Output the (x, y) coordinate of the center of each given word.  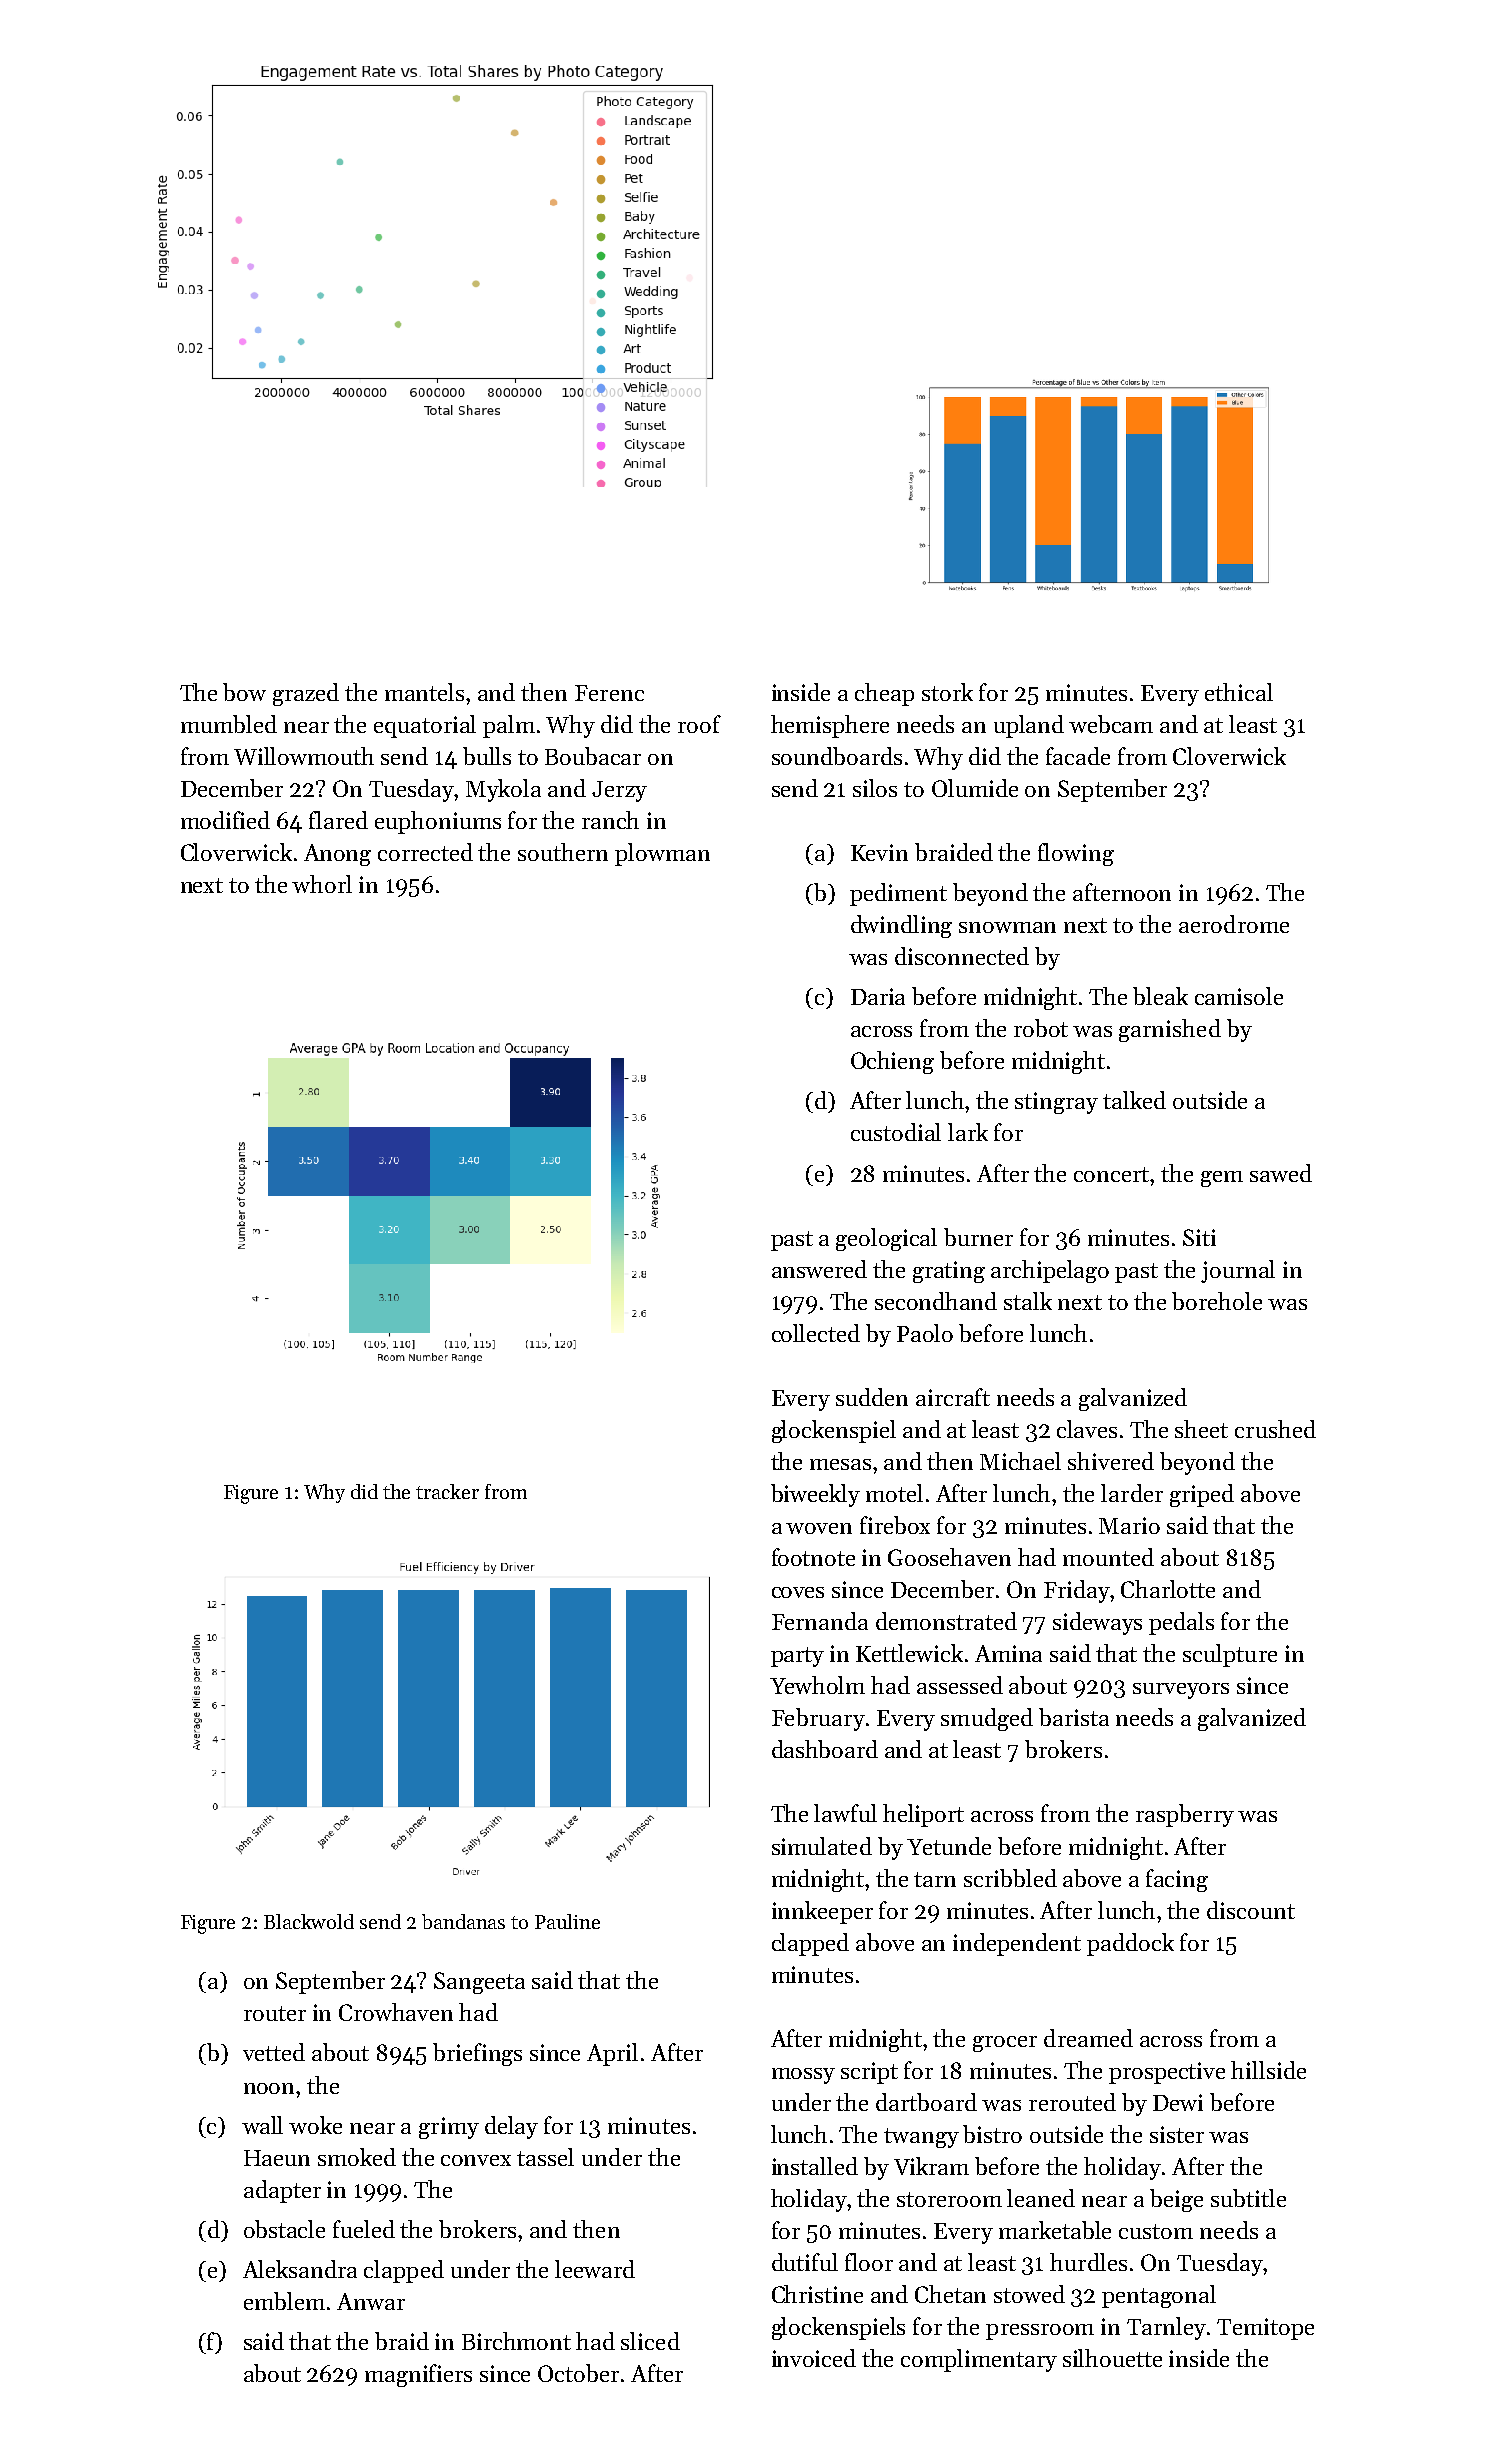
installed (815, 2166)
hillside (1268, 2070)
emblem (284, 2301)
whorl (322, 884)
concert (1111, 1174)
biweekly (815, 1495)
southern (563, 852)
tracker (447, 1491)
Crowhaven (396, 2012)
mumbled (229, 724)
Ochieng (892, 1062)
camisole (1239, 996)
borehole (1217, 1301)
